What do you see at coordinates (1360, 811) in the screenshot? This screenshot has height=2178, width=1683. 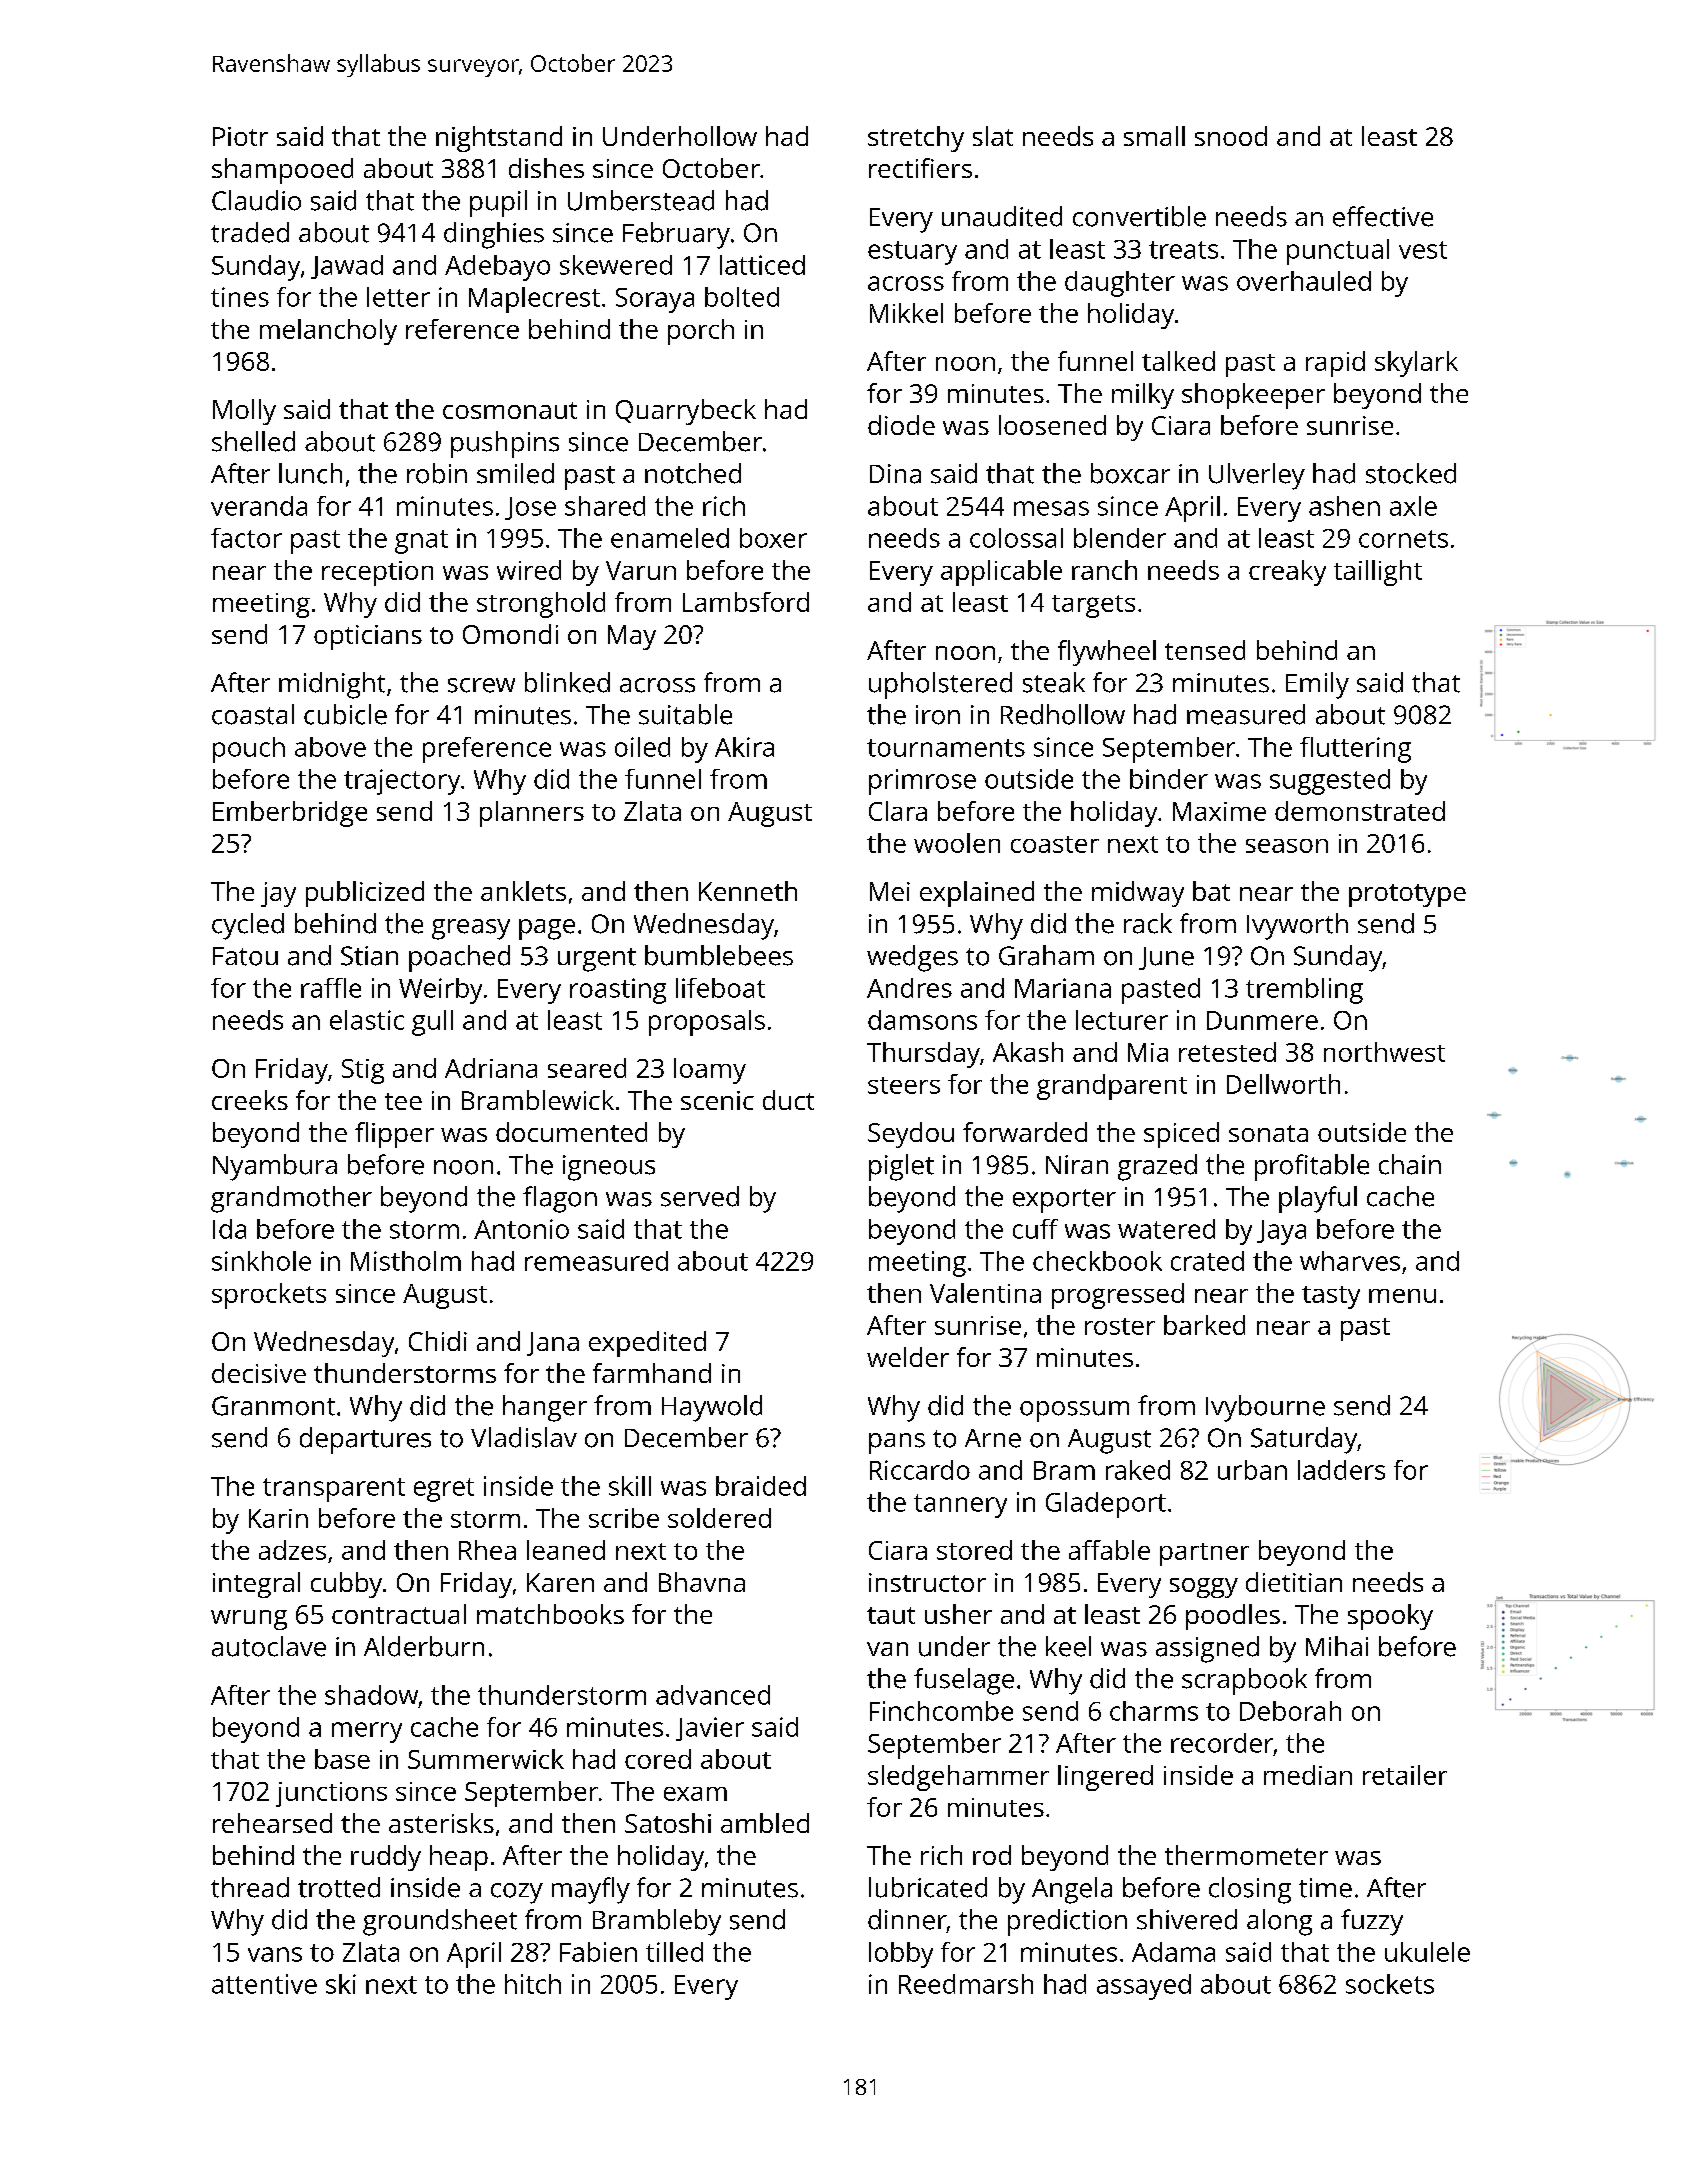 I see `demonstrated` at bounding box center [1360, 811].
